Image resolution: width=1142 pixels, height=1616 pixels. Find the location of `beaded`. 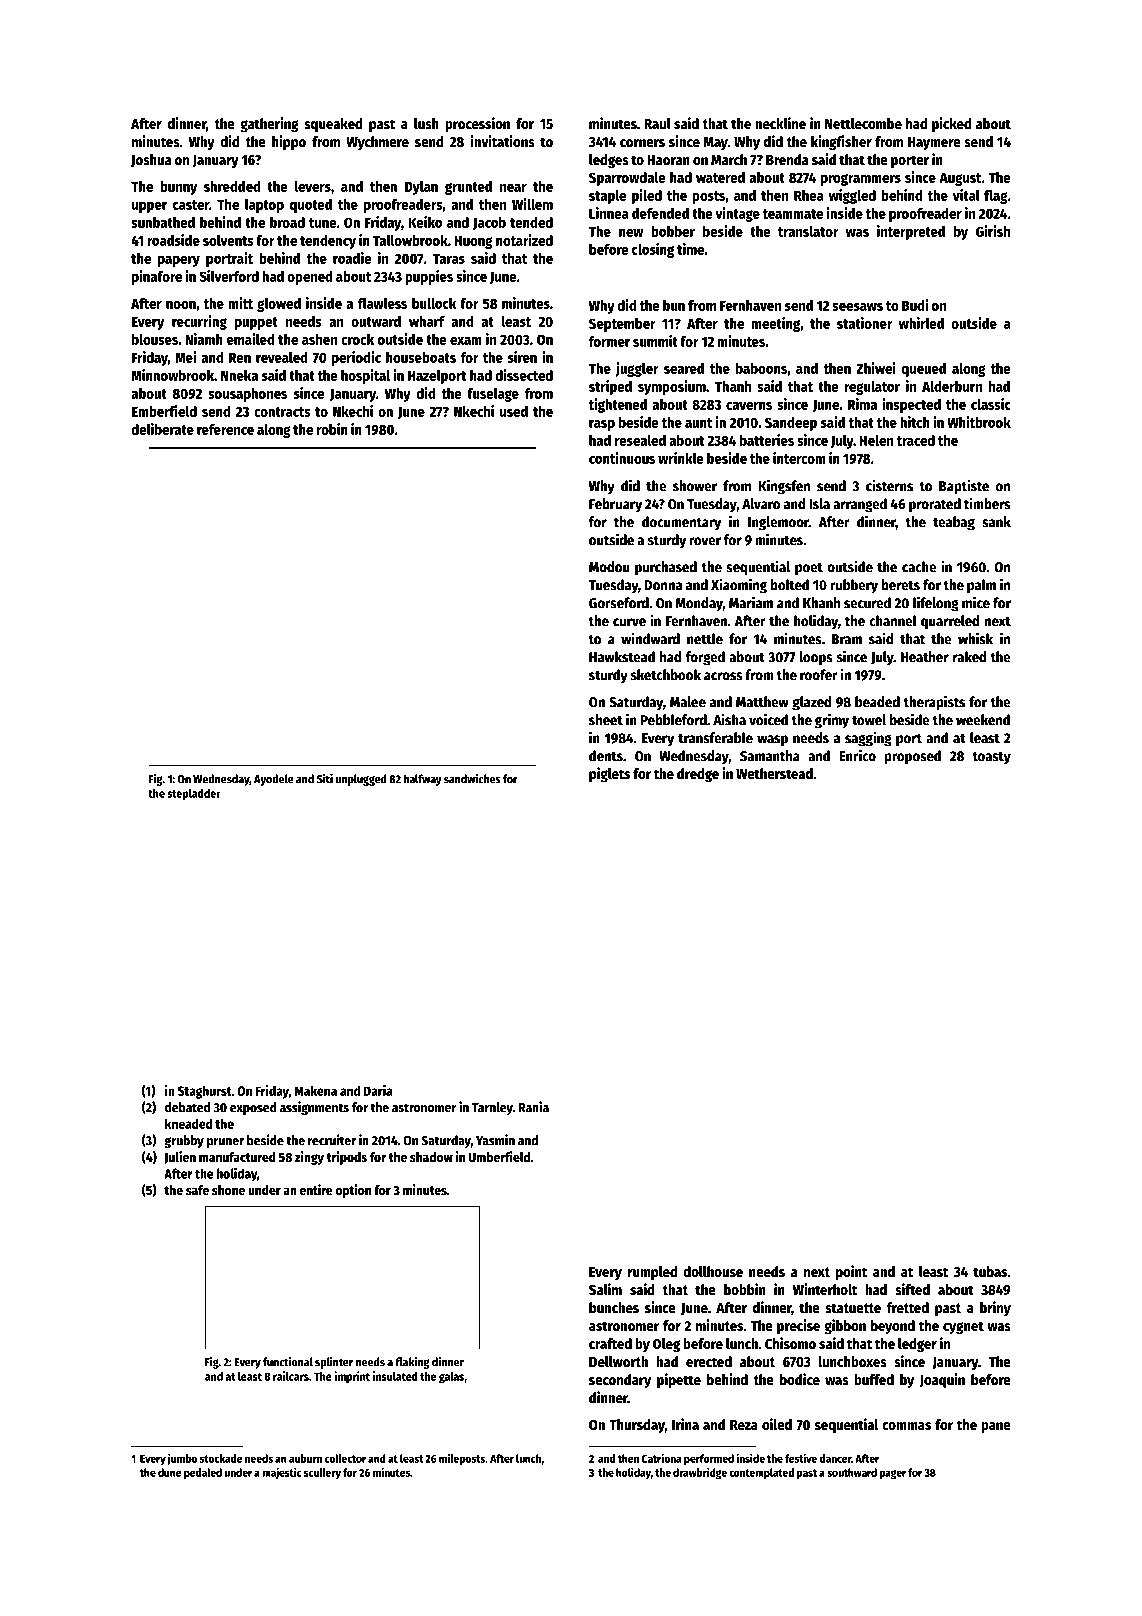

beaded is located at coordinates (877, 702).
